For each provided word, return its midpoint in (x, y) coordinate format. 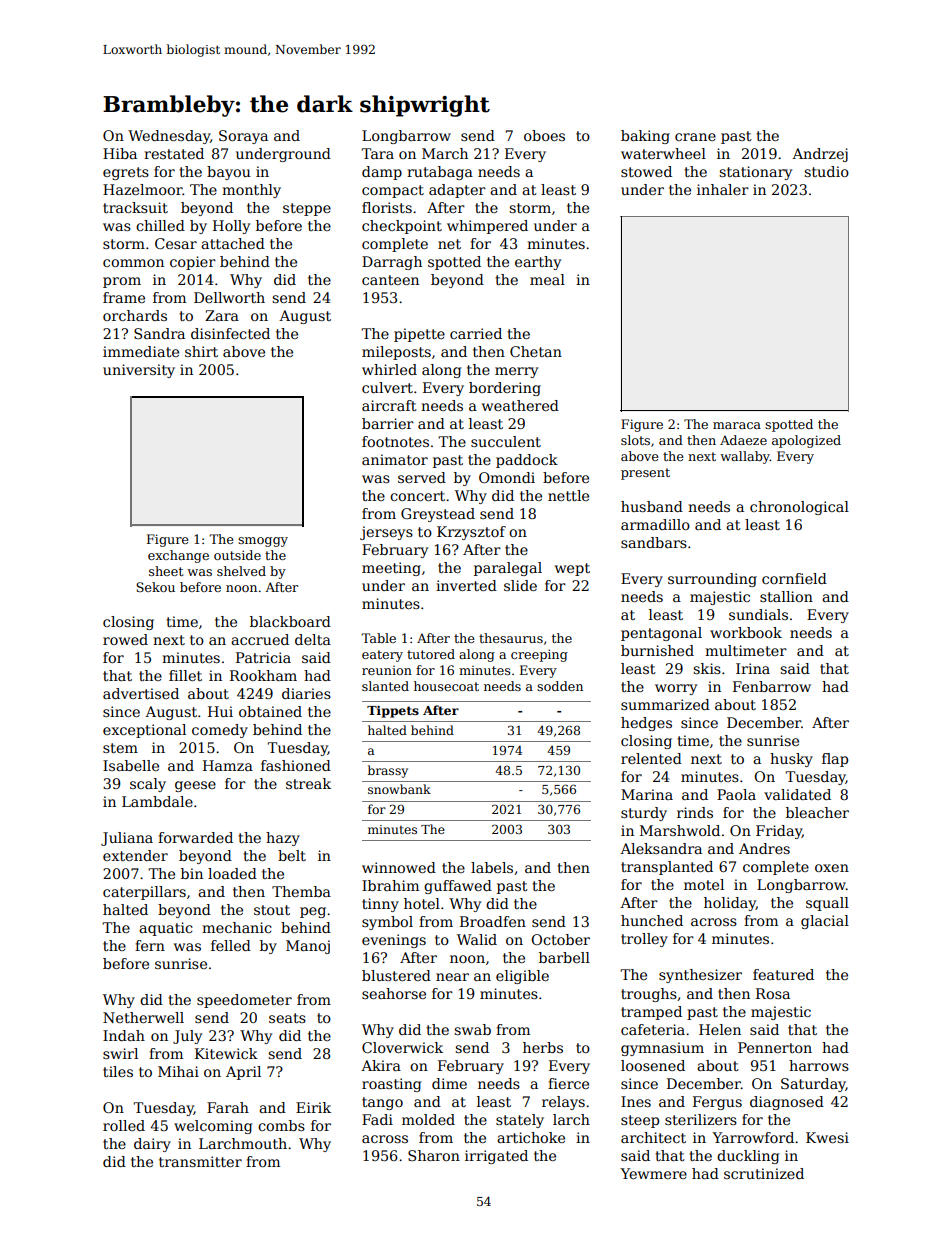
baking (645, 137)
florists (387, 207)
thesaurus (511, 638)
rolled (124, 1125)
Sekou (155, 587)
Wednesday (169, 137)
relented (651, 758)
